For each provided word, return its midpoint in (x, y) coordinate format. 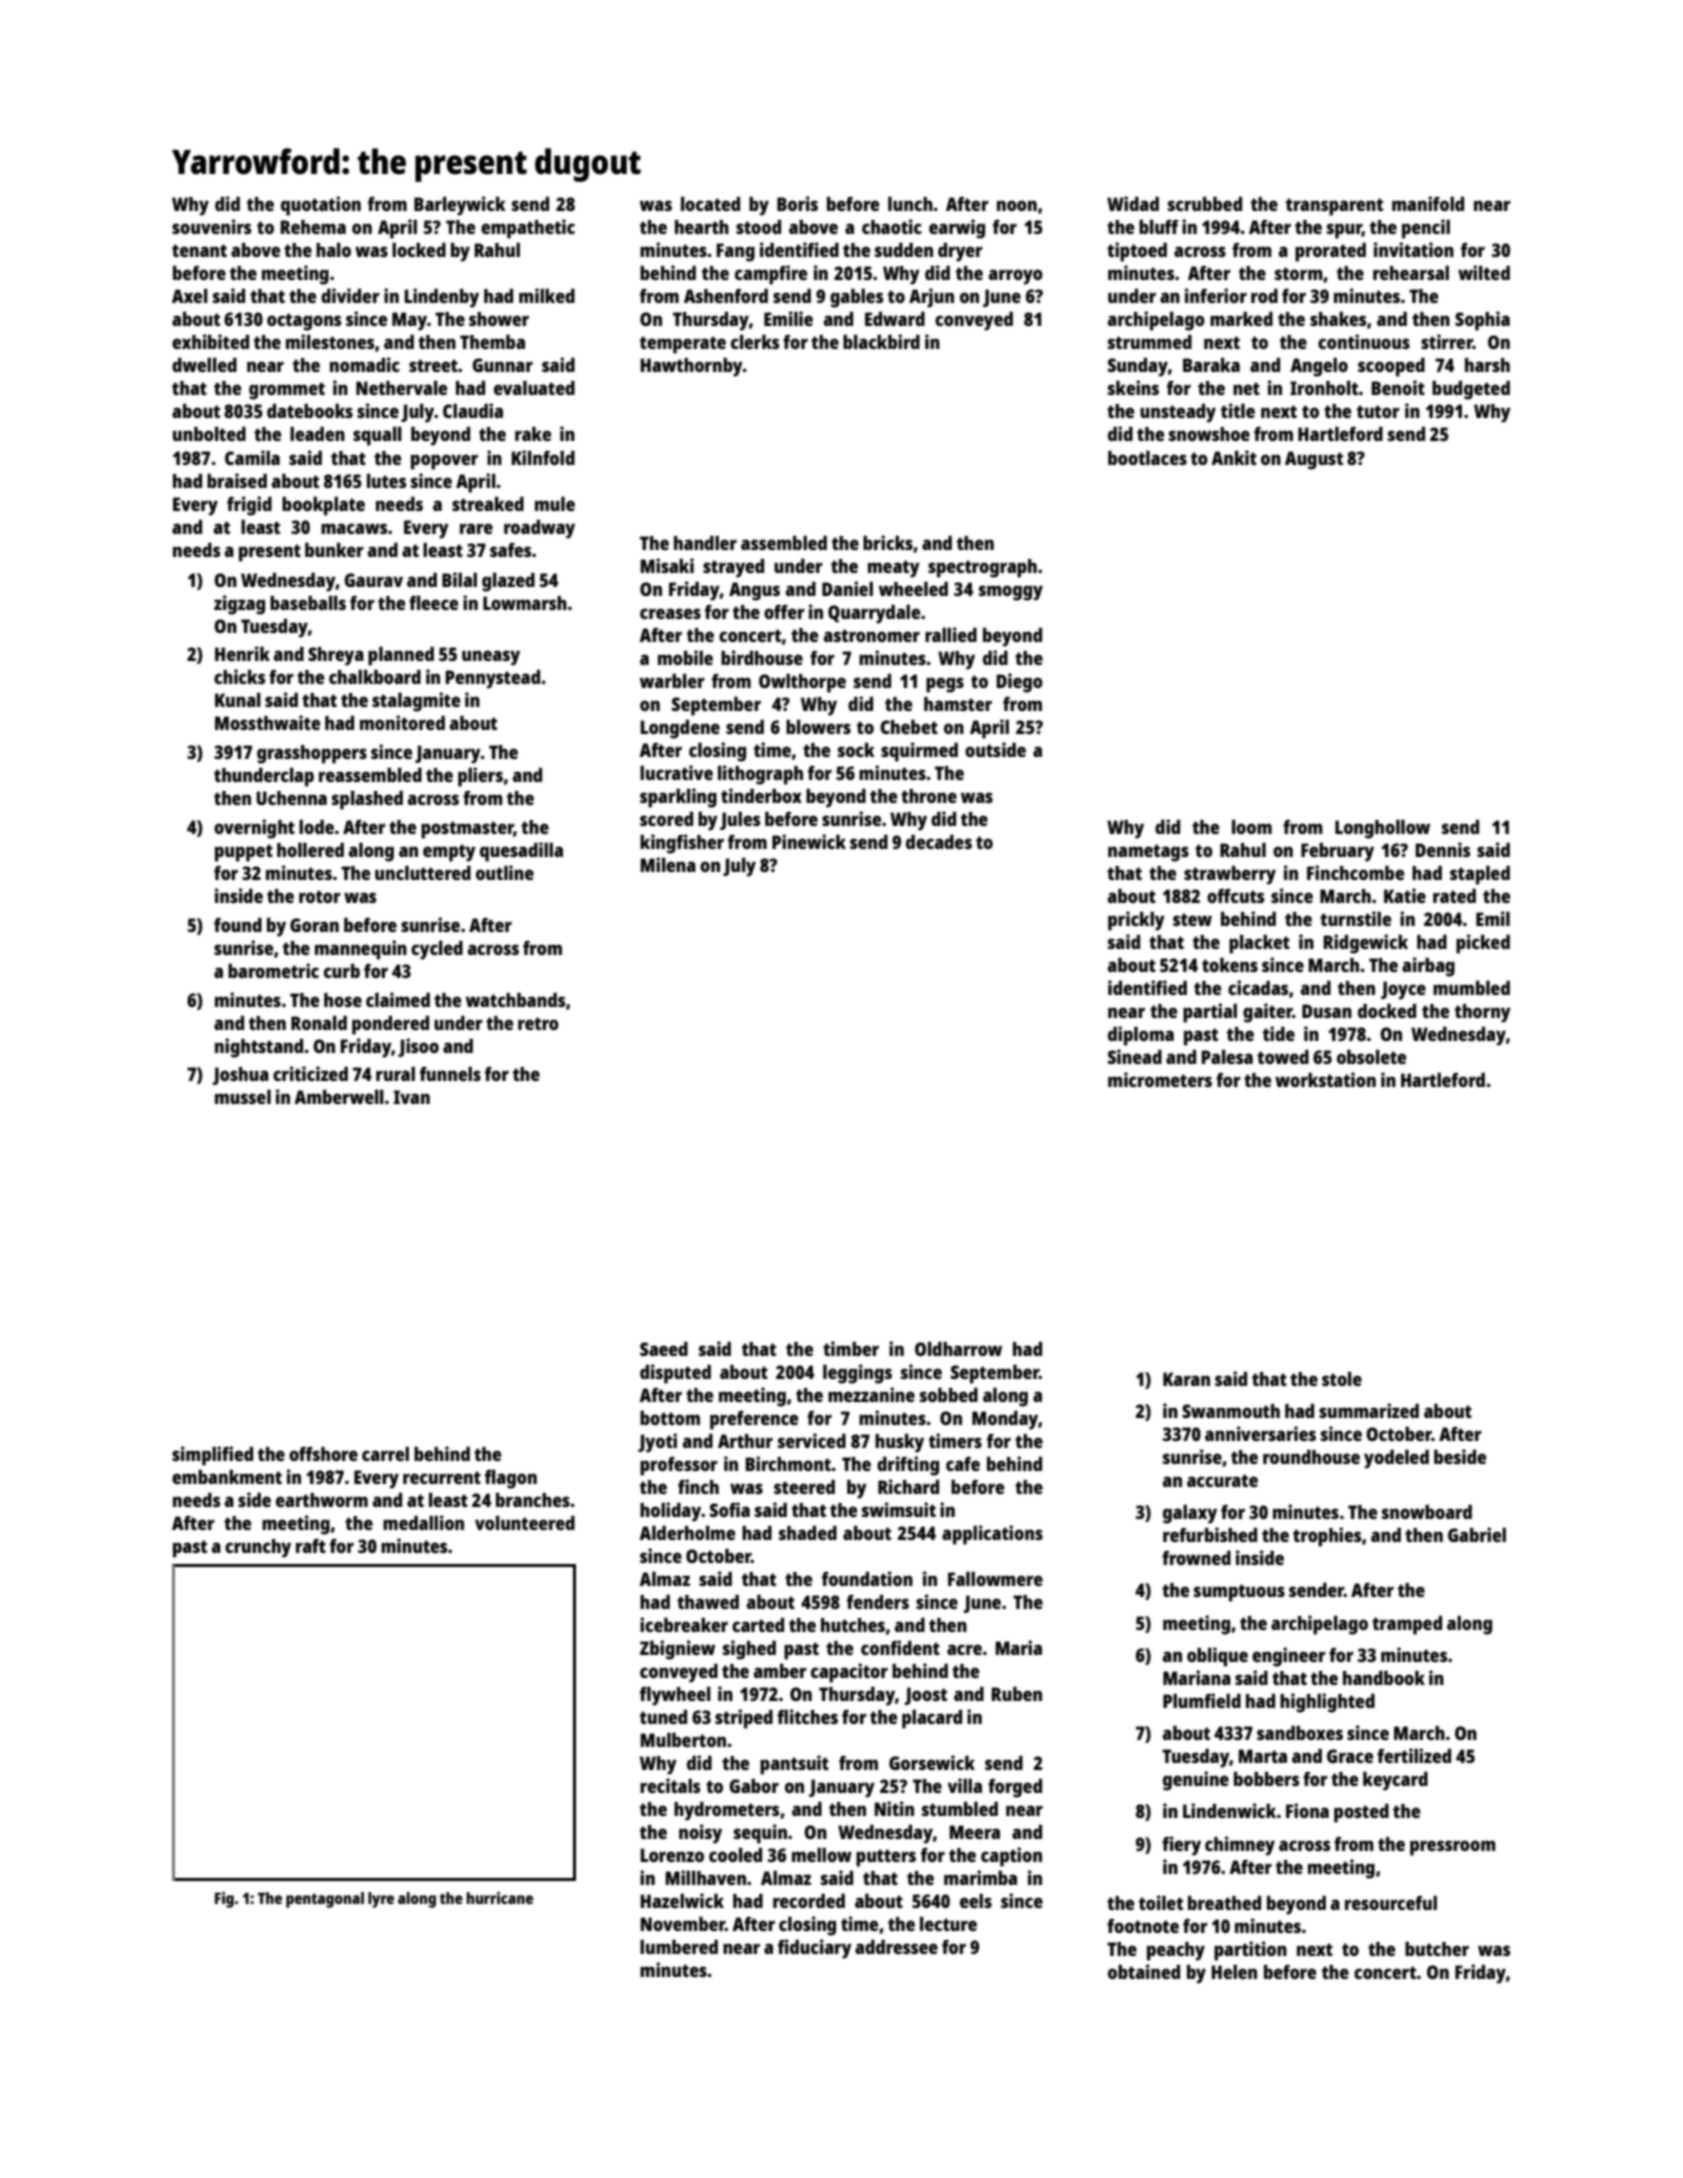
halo (333, 249)
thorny (1483, 1013)
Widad (1133, 203)
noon (1017, 205)
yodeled (1396, 1459)
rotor (320, 896)
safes (510, 550)
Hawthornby (692, 367)
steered (804, 1486)
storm (1299, 273)
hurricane (500, 1898)
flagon (511, 1479)
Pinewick (809, 841)
